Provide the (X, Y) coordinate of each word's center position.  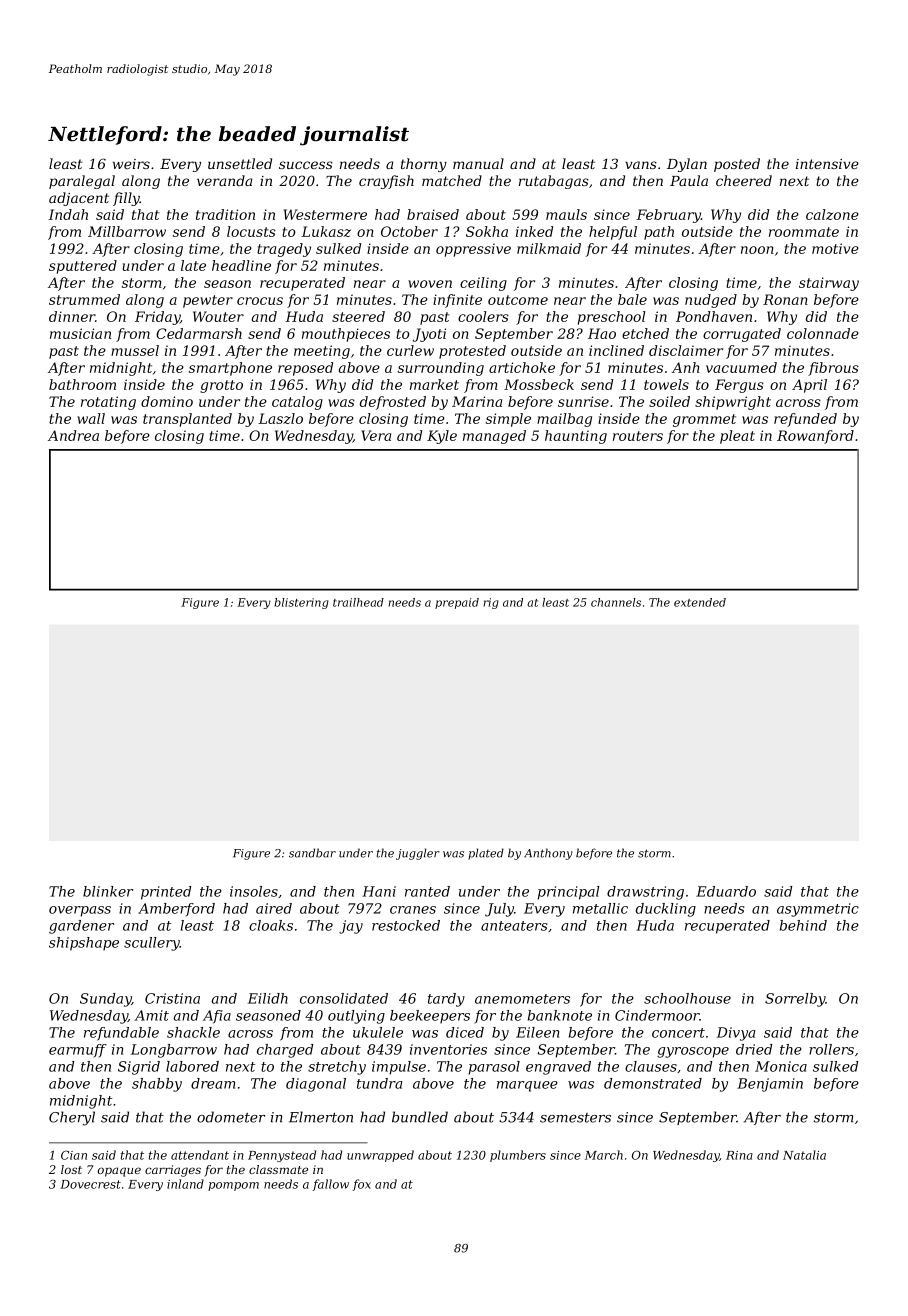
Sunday (105, 1000)
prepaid (457, 603)
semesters (575, 1118)
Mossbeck (539, 384)
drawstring (645, 893)
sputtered (83, 267)
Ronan (785, 299)
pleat (737, 437)
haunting (576, 437)
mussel (135, 350)
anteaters (514, 926)
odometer (231, 1117)
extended (700, 602)
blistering (301, 603)
